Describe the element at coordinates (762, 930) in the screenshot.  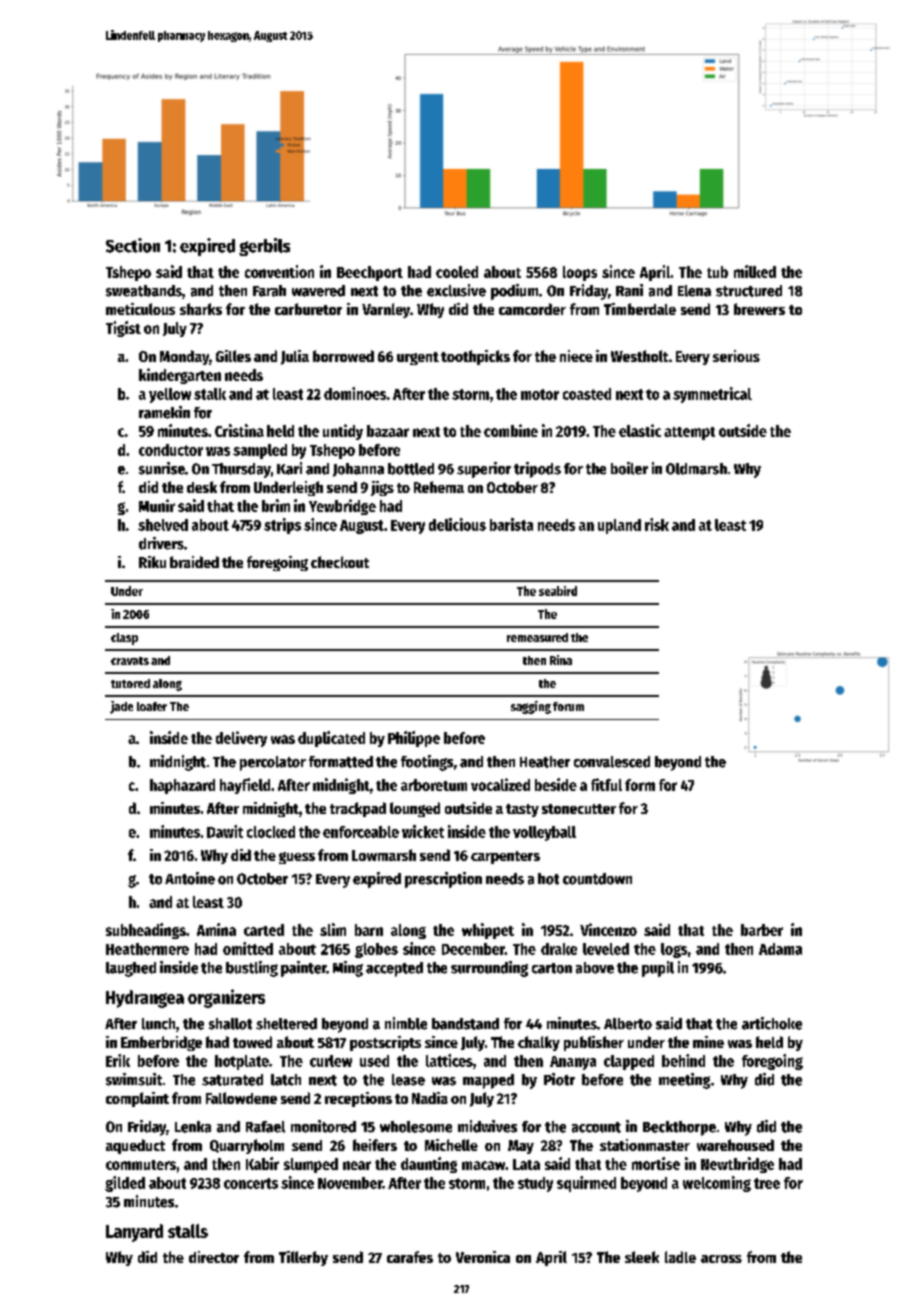
I see `barber` at that location.
